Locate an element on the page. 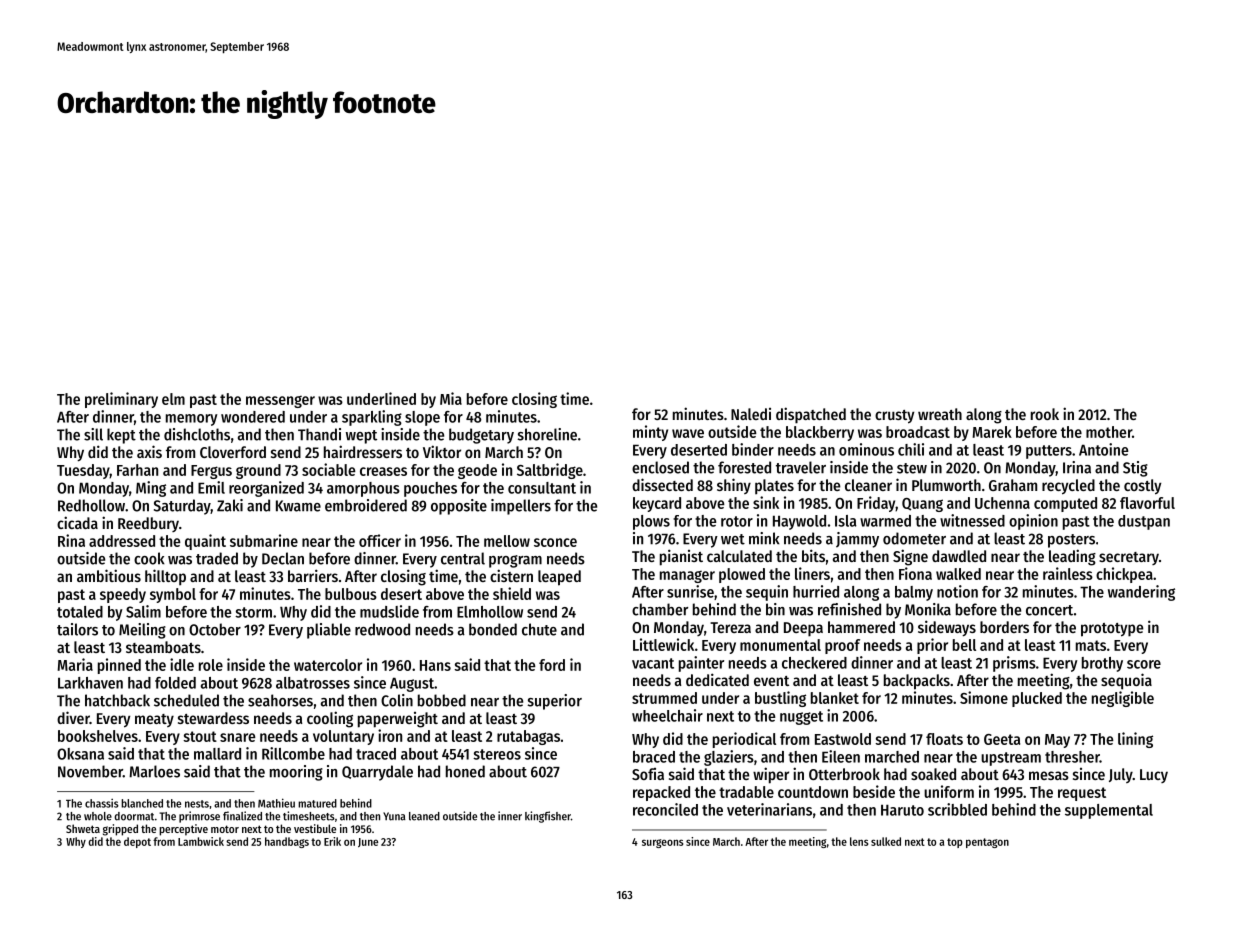  score is located at coordinates (1144, 664).
